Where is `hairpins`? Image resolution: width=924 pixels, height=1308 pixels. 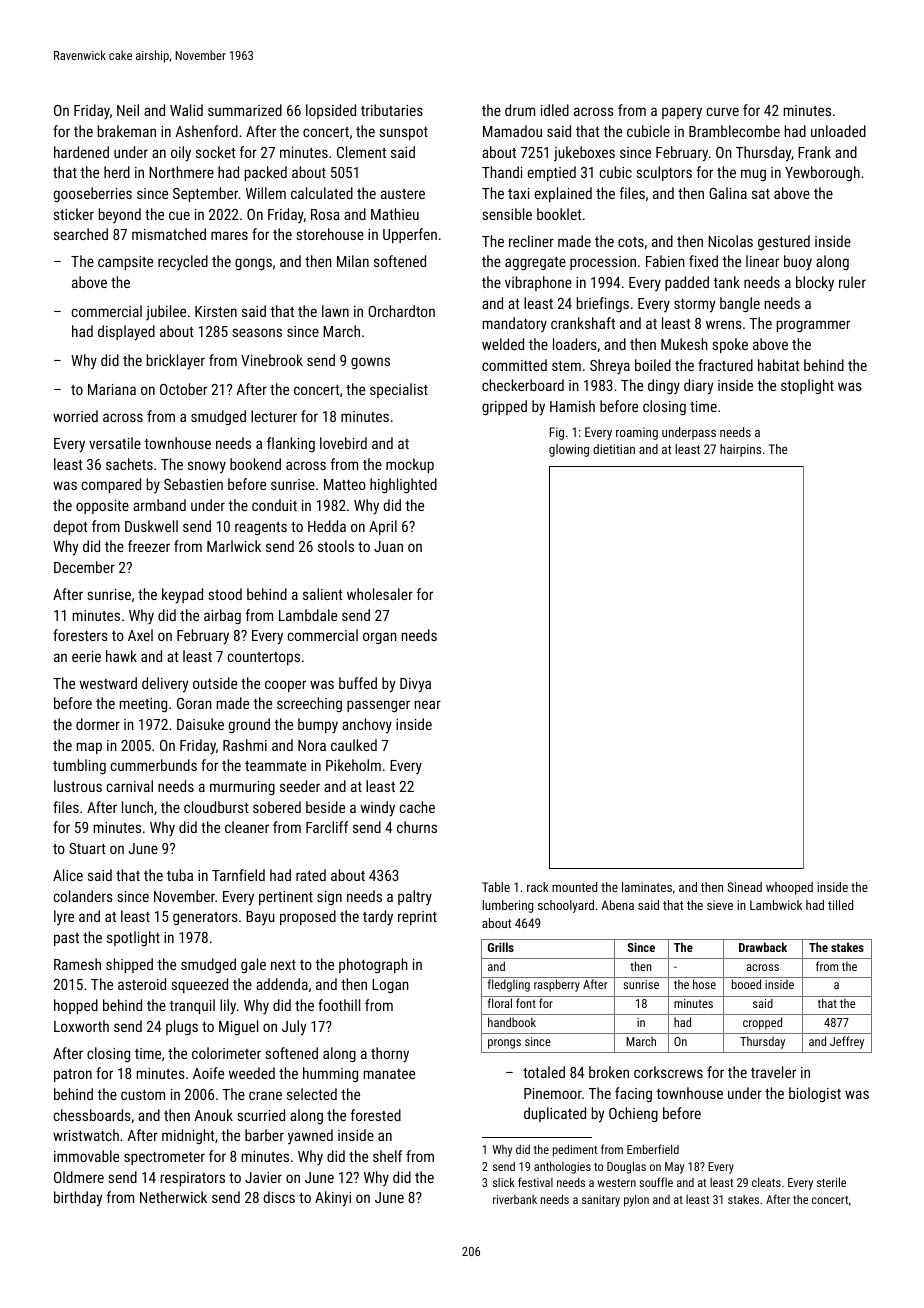
hairpins is located at coordinates (740, 450).
